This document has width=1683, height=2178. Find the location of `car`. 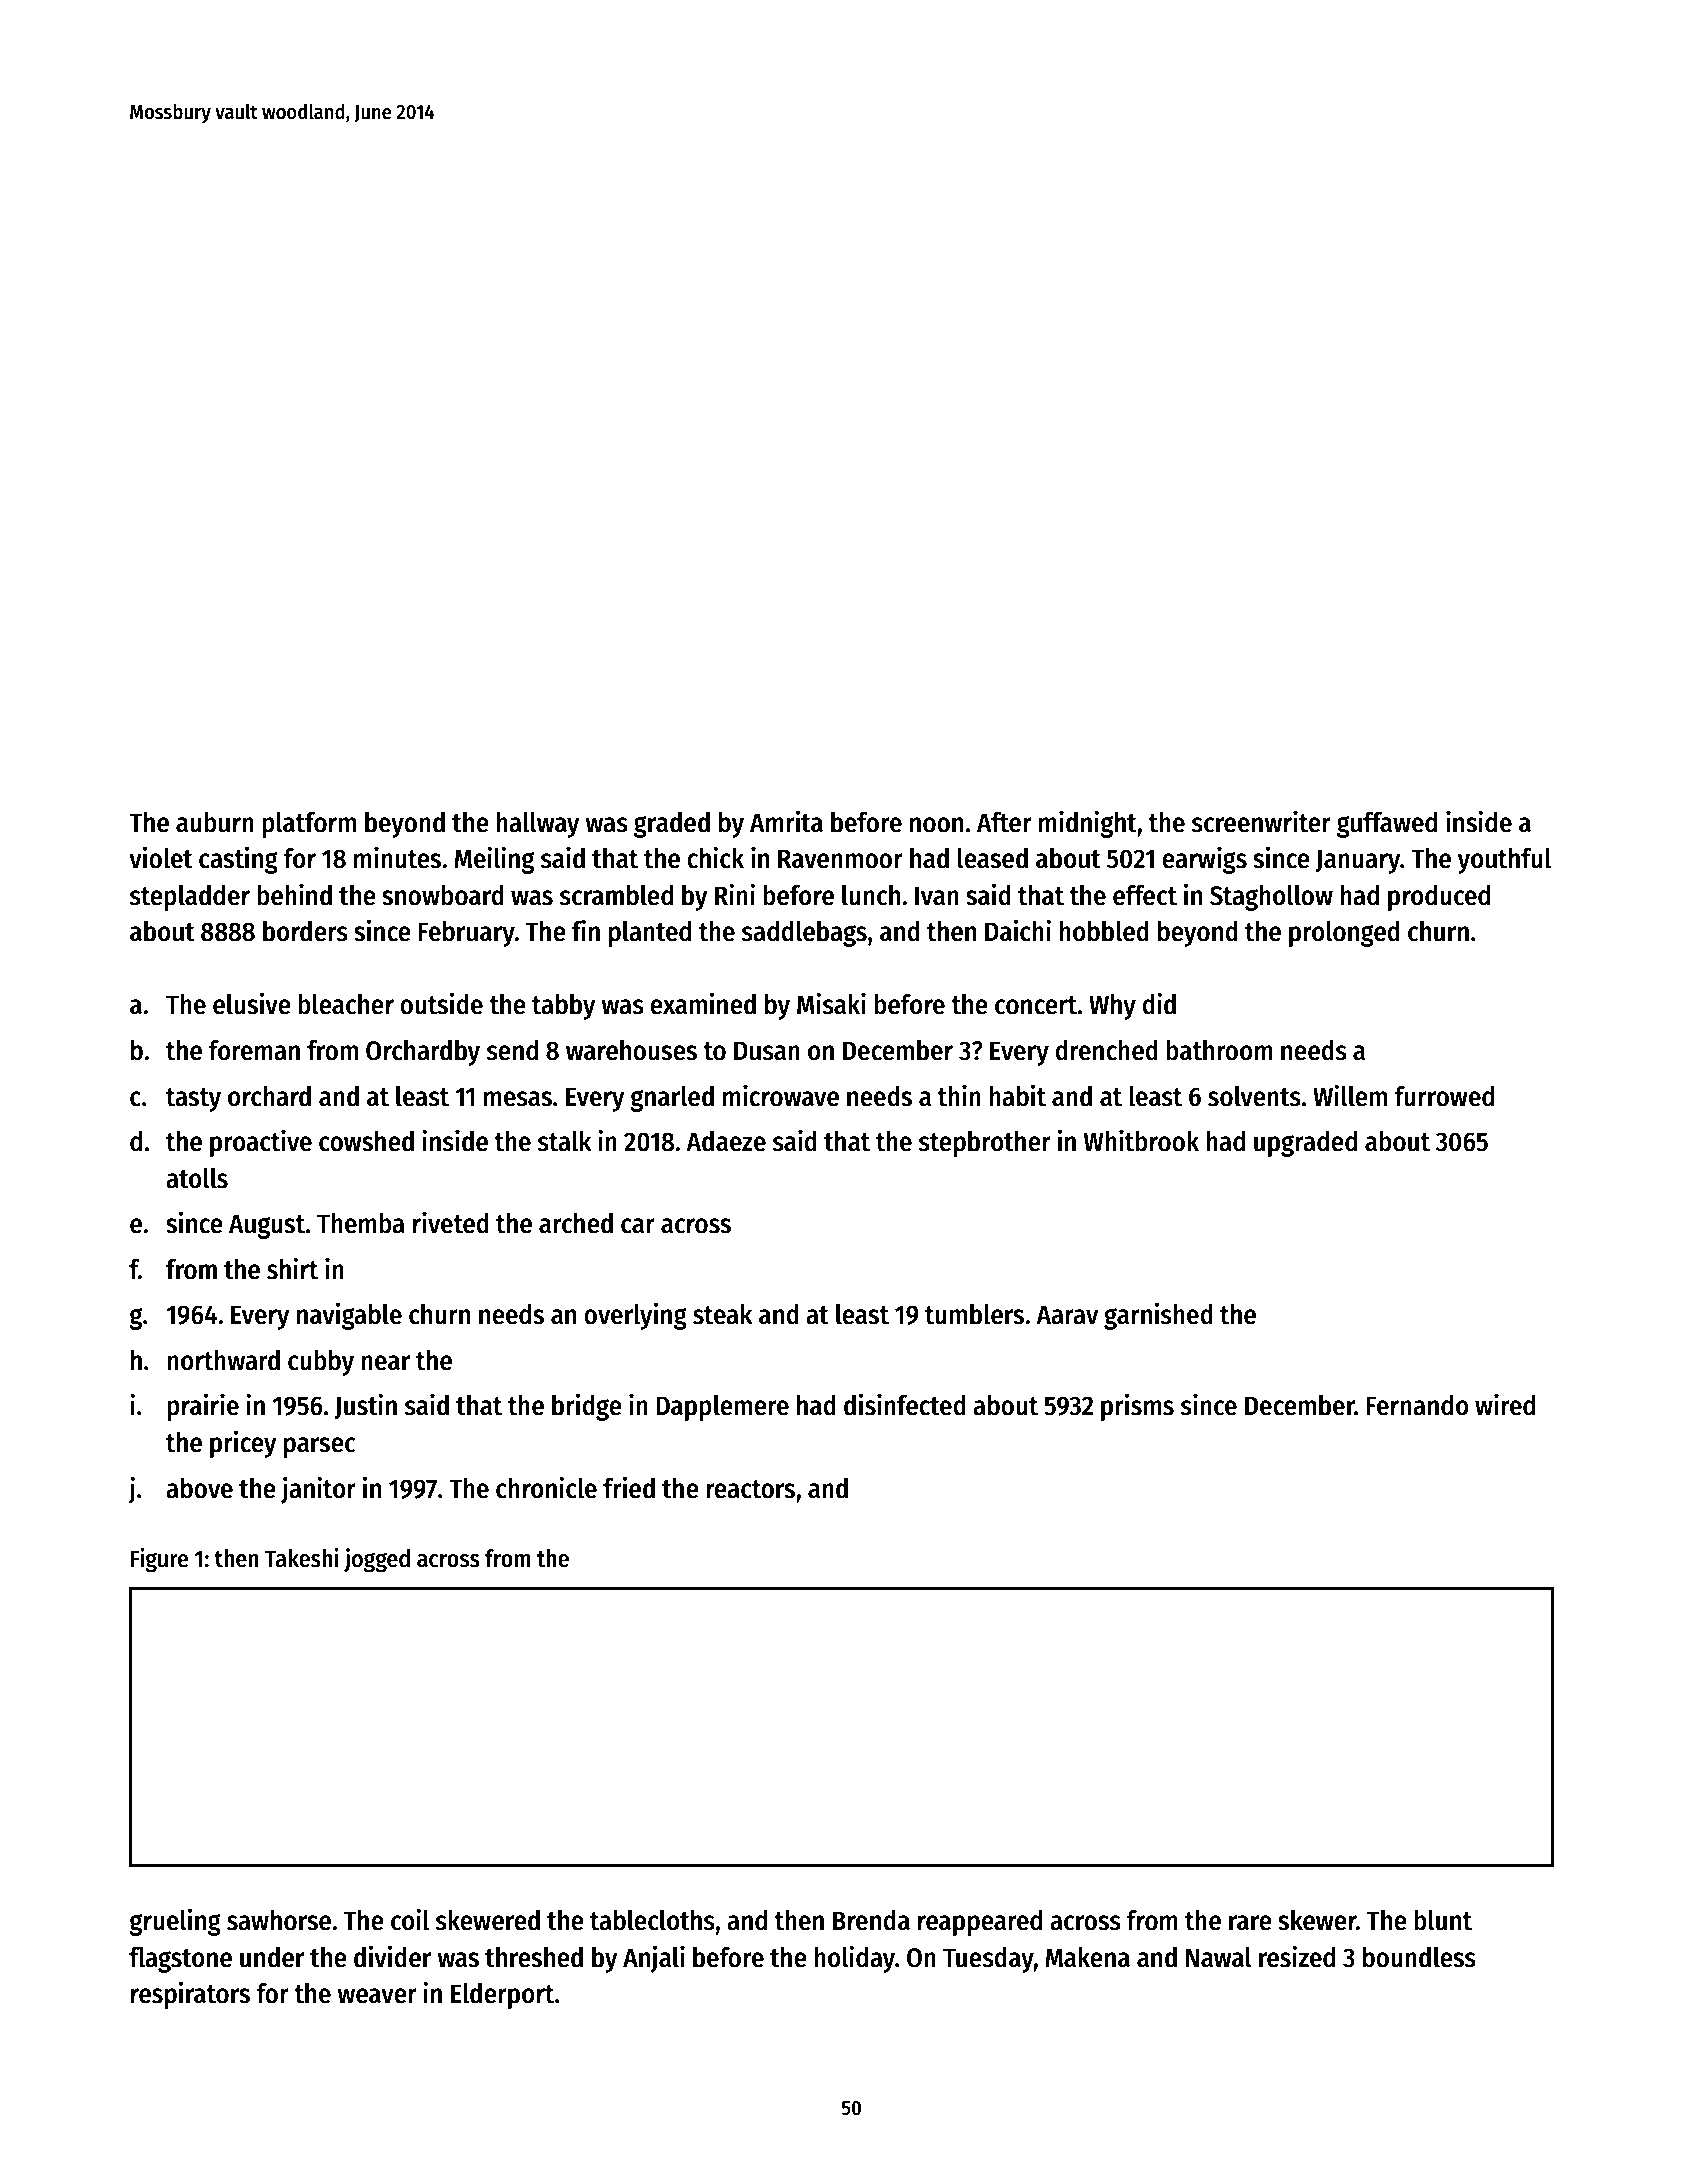

car is located at coordinates (638, 1226).
